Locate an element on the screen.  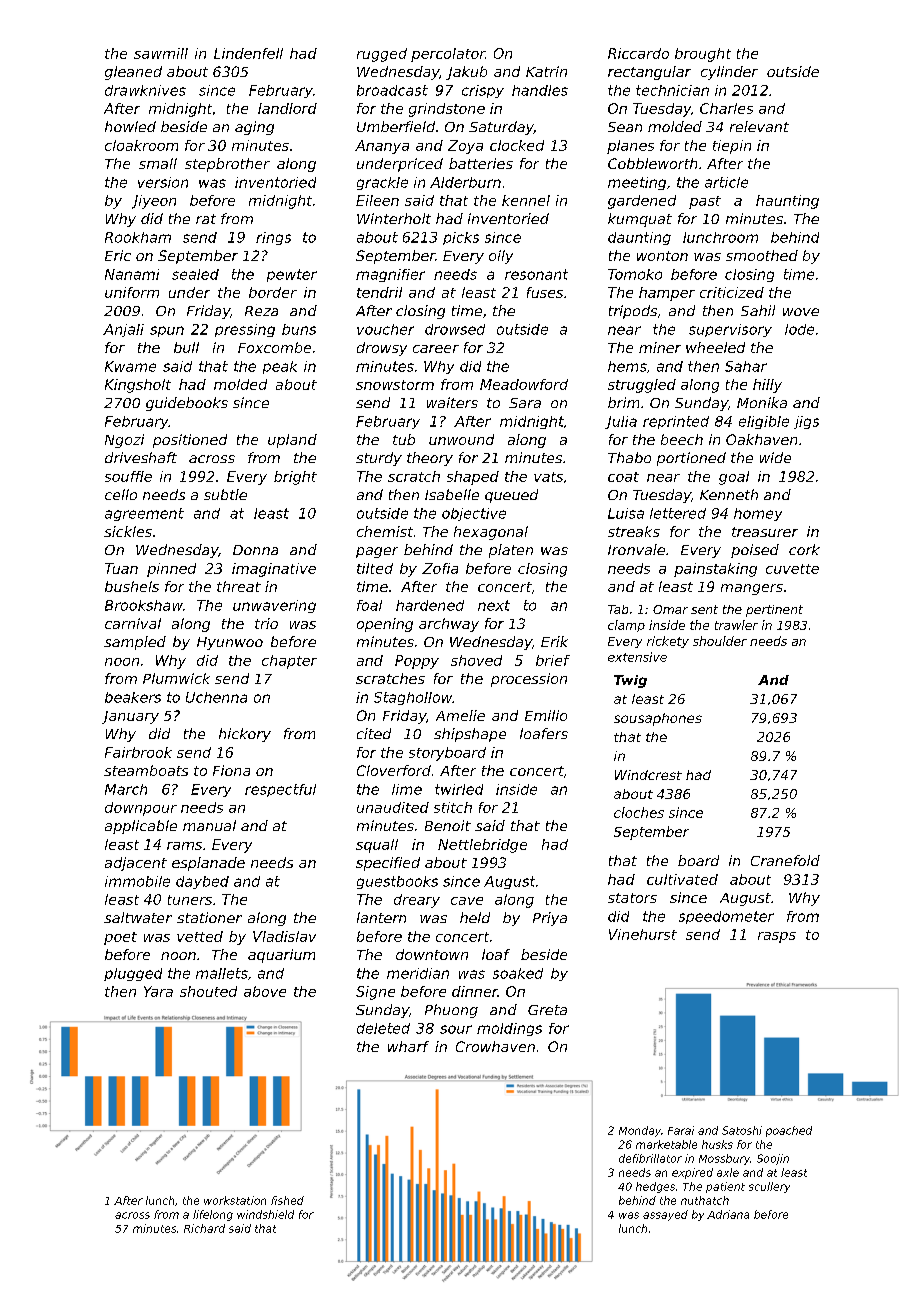
stators is located at coordinates (632, 898).
